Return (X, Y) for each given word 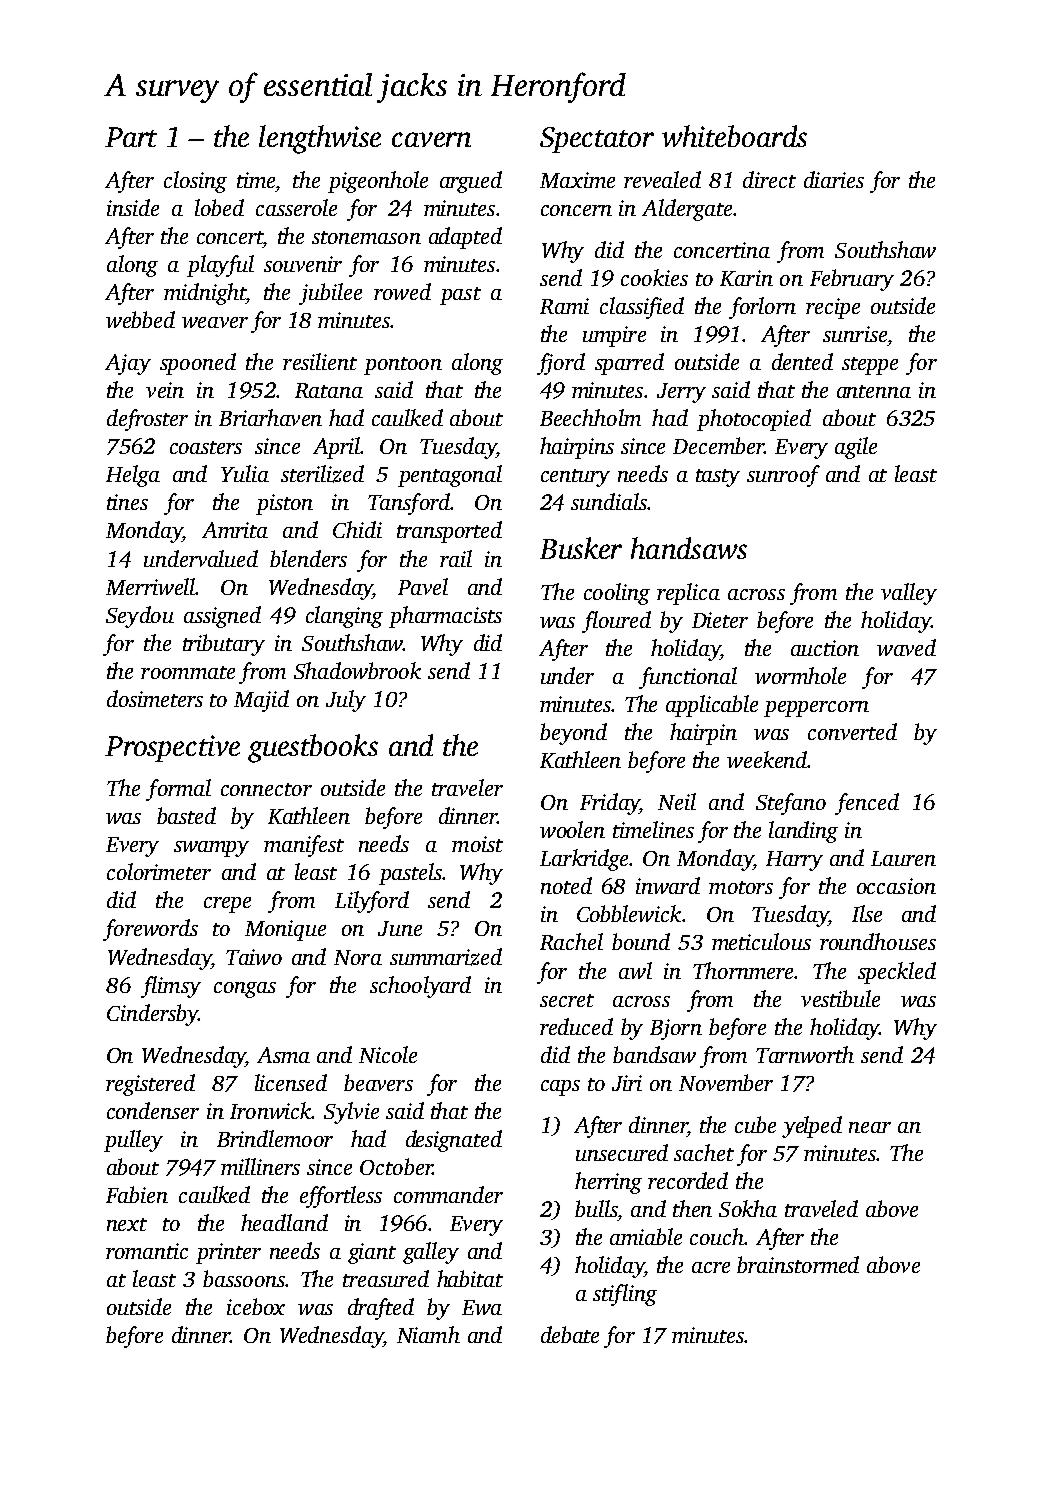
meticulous (761, 941)
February (852, 280)
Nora (358, 957)
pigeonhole (378, 182)
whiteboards (734, 136)
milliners (260, 1166)
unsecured (622, 1152)
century (575, 478)
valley (909, 594)
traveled (821, 1208)
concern (576, 210)
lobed (219, 207)
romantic (147, 1251)
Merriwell (150, 586)
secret (567, 1000)
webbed (140, 319)
